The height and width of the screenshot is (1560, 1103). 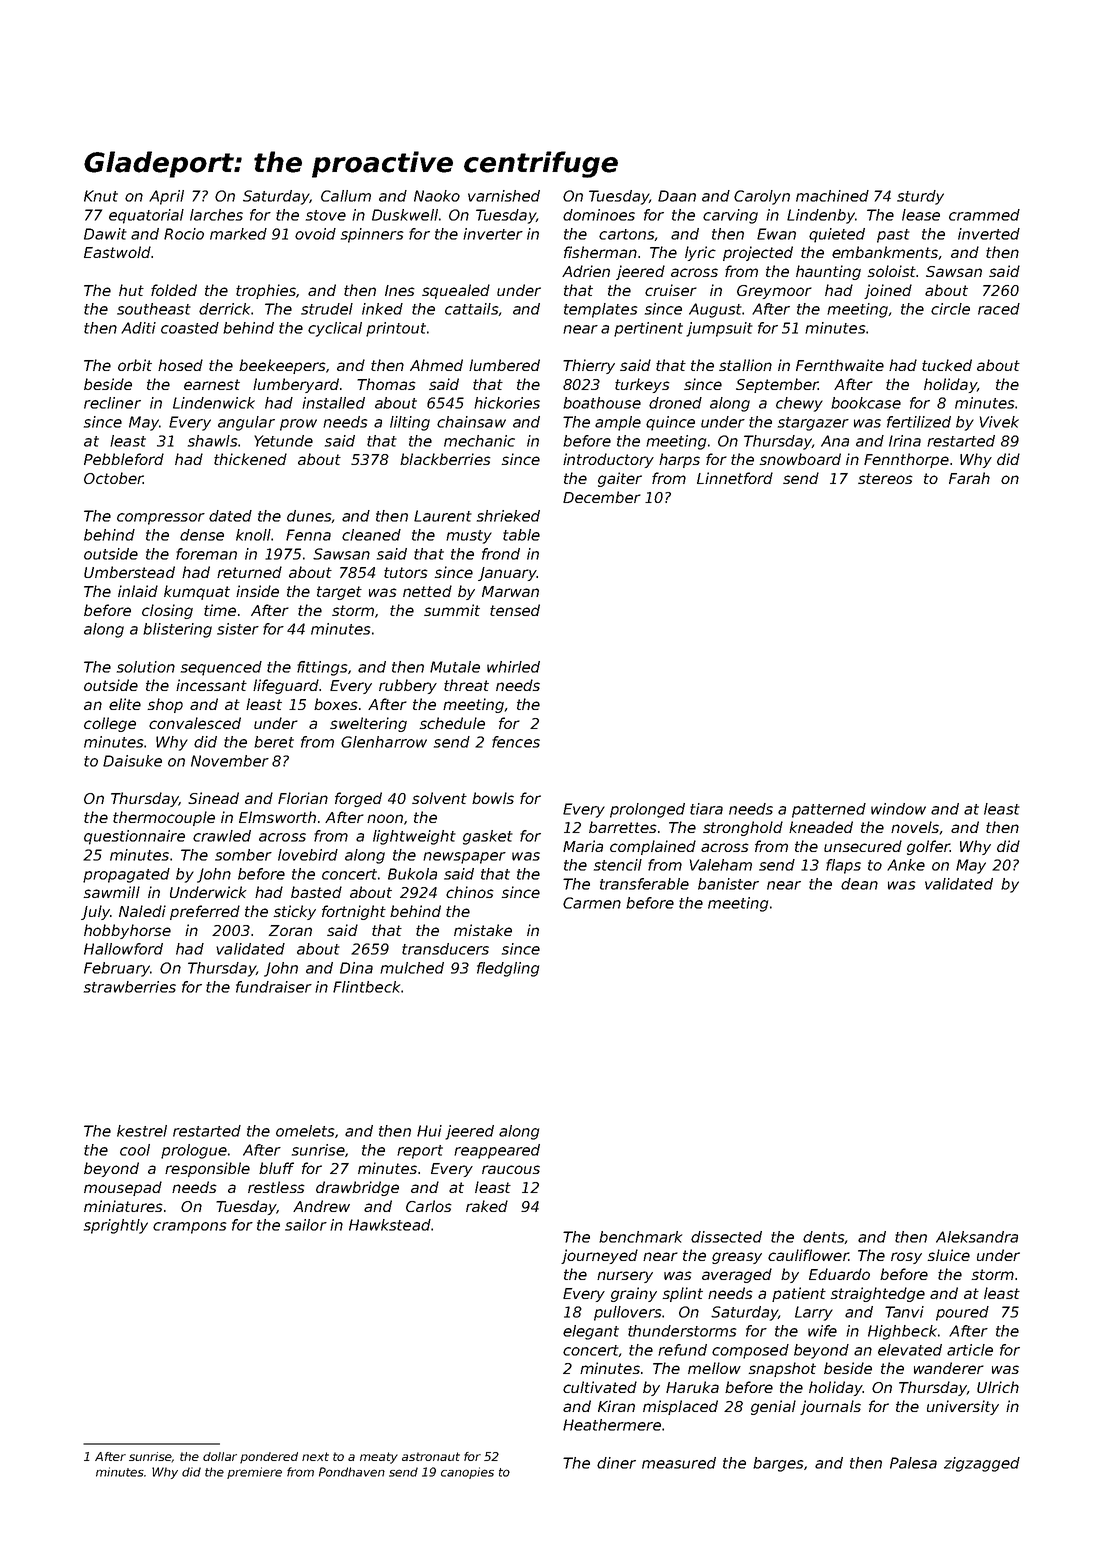 I want to click on sailor, so click(x=306, y=1225).
